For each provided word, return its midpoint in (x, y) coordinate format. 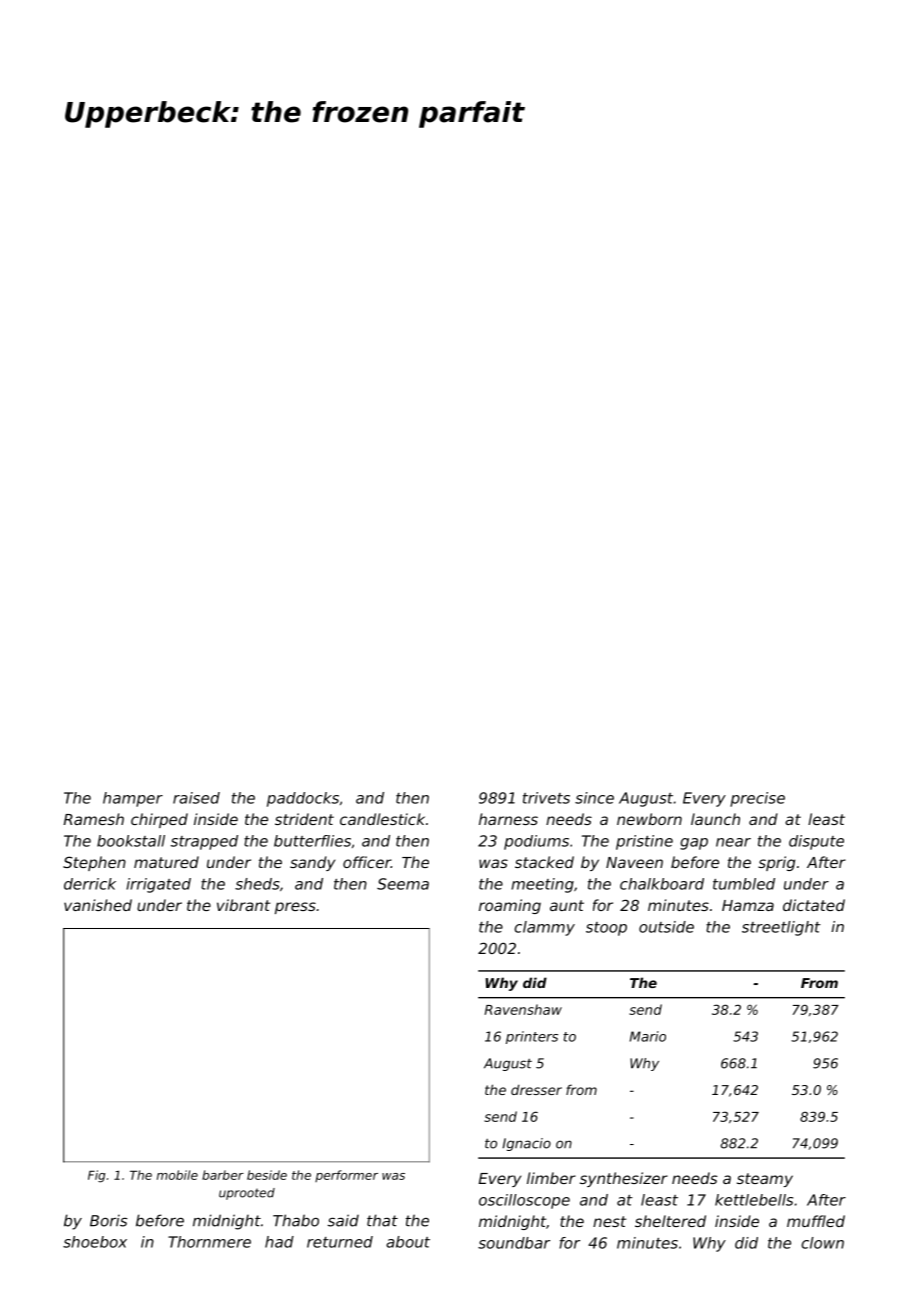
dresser (536, 1089)
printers (532, 1037)
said (343, 1220)
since (594, 798)
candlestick (382, 819)
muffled (816, 1221)
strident (304, 819)
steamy (765, 1180)
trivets (546, 798)
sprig (776, 863)
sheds (257, 884)
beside (267, 1175)
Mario (648, 1036)
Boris (108, 1221)
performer (346, 1176)
